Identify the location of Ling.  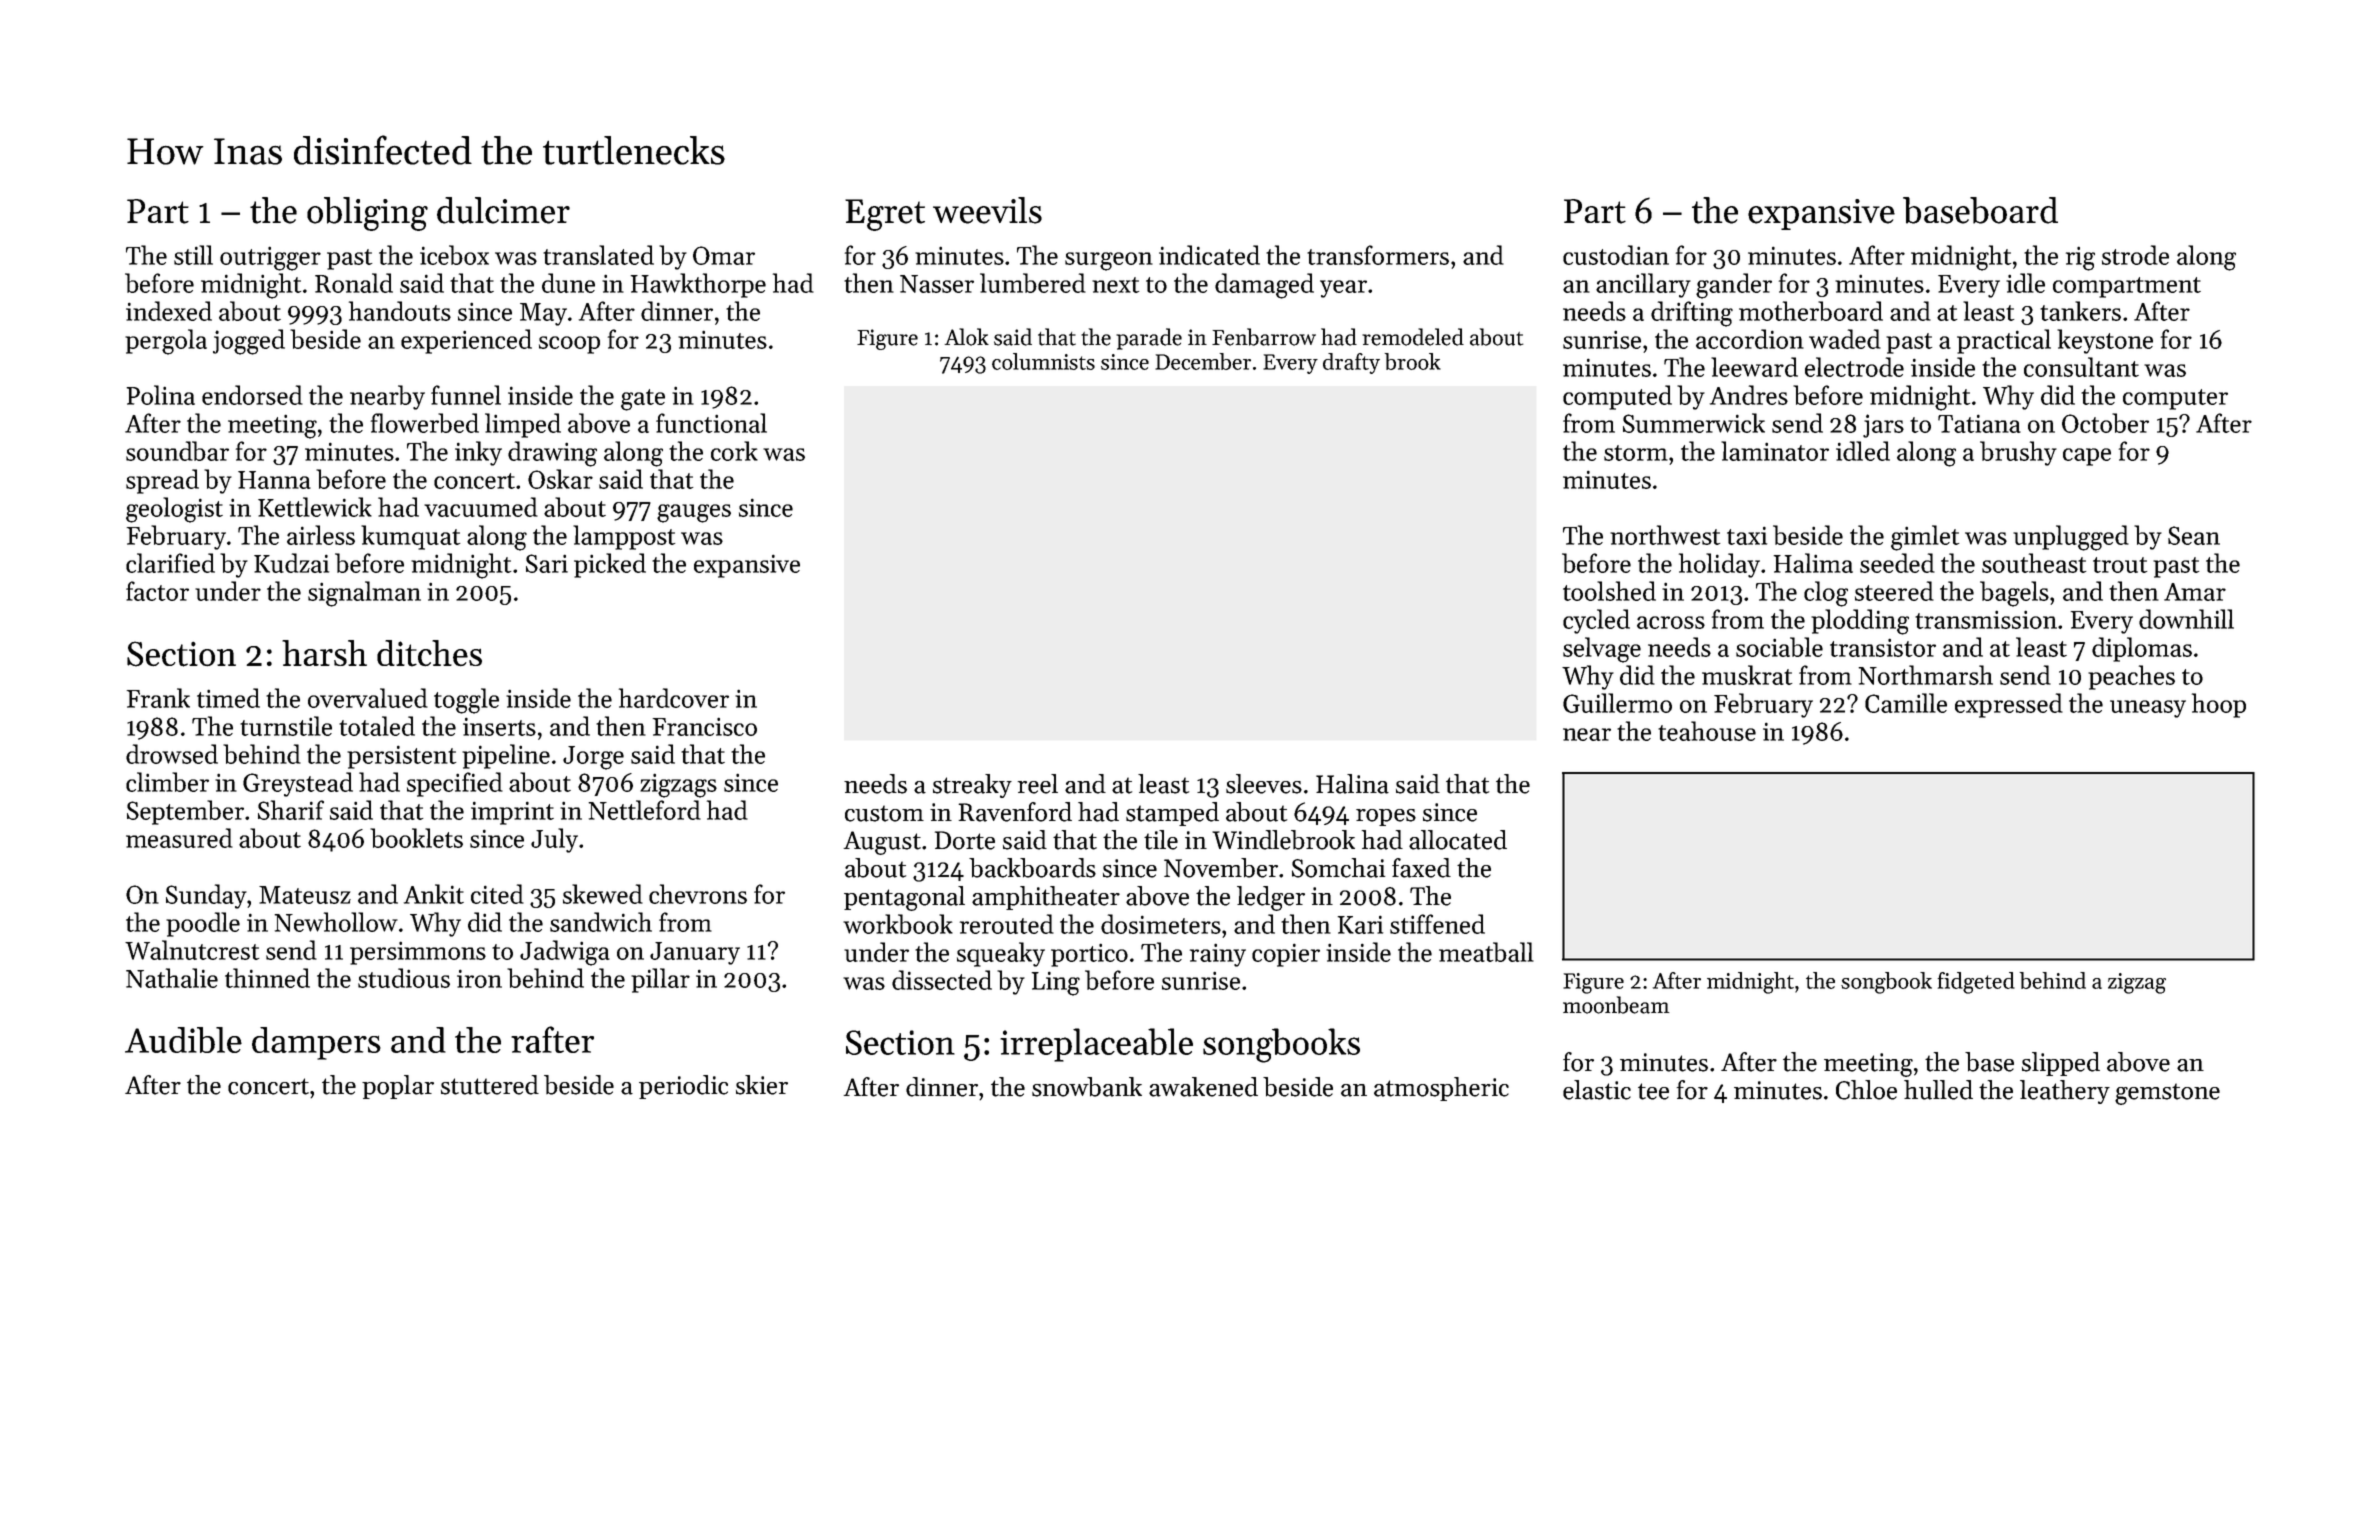
(1056, 983).
